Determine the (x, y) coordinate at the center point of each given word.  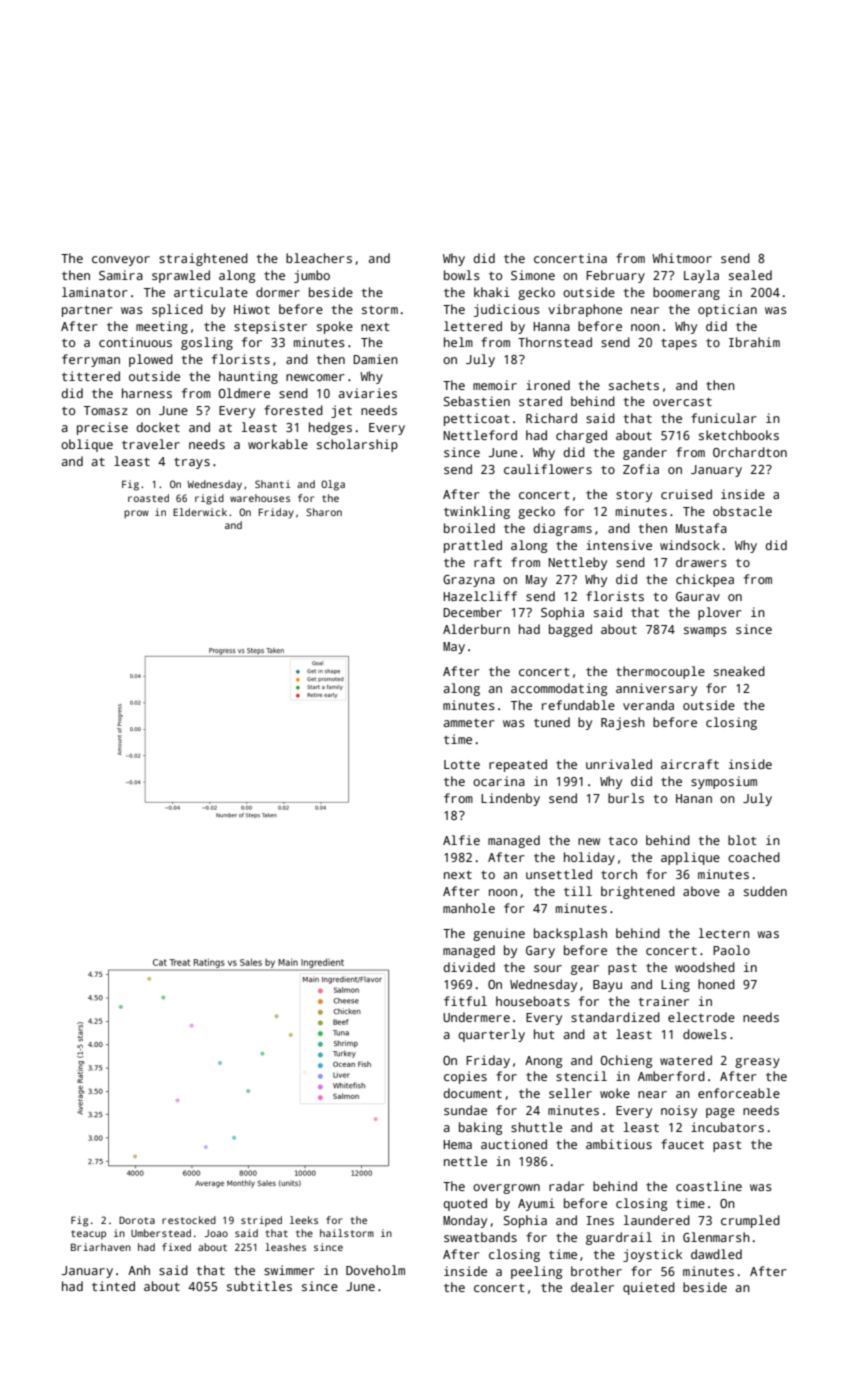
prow (136, 514)
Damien (375, 359)
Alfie (461, 840)
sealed (750, 275)
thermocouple (660, 672)
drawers (701, 562)
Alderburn (476, 629)
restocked (189, 1220)
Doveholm (375, 1270)
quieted (649, 1288)
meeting (162, 327)
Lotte (462, 764)
